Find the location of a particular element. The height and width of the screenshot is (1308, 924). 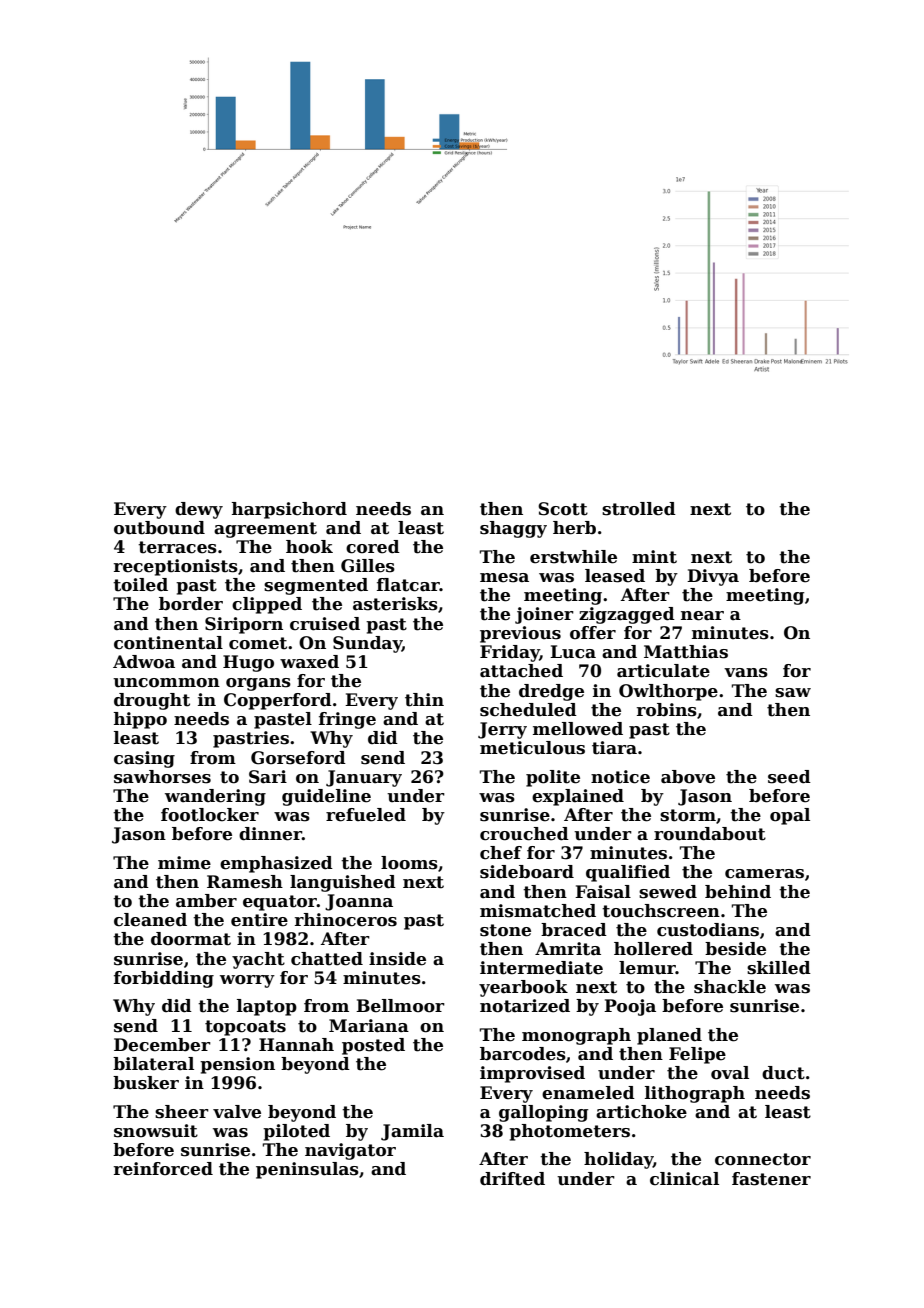

Siriporn is located at coordinates (244, 625).
